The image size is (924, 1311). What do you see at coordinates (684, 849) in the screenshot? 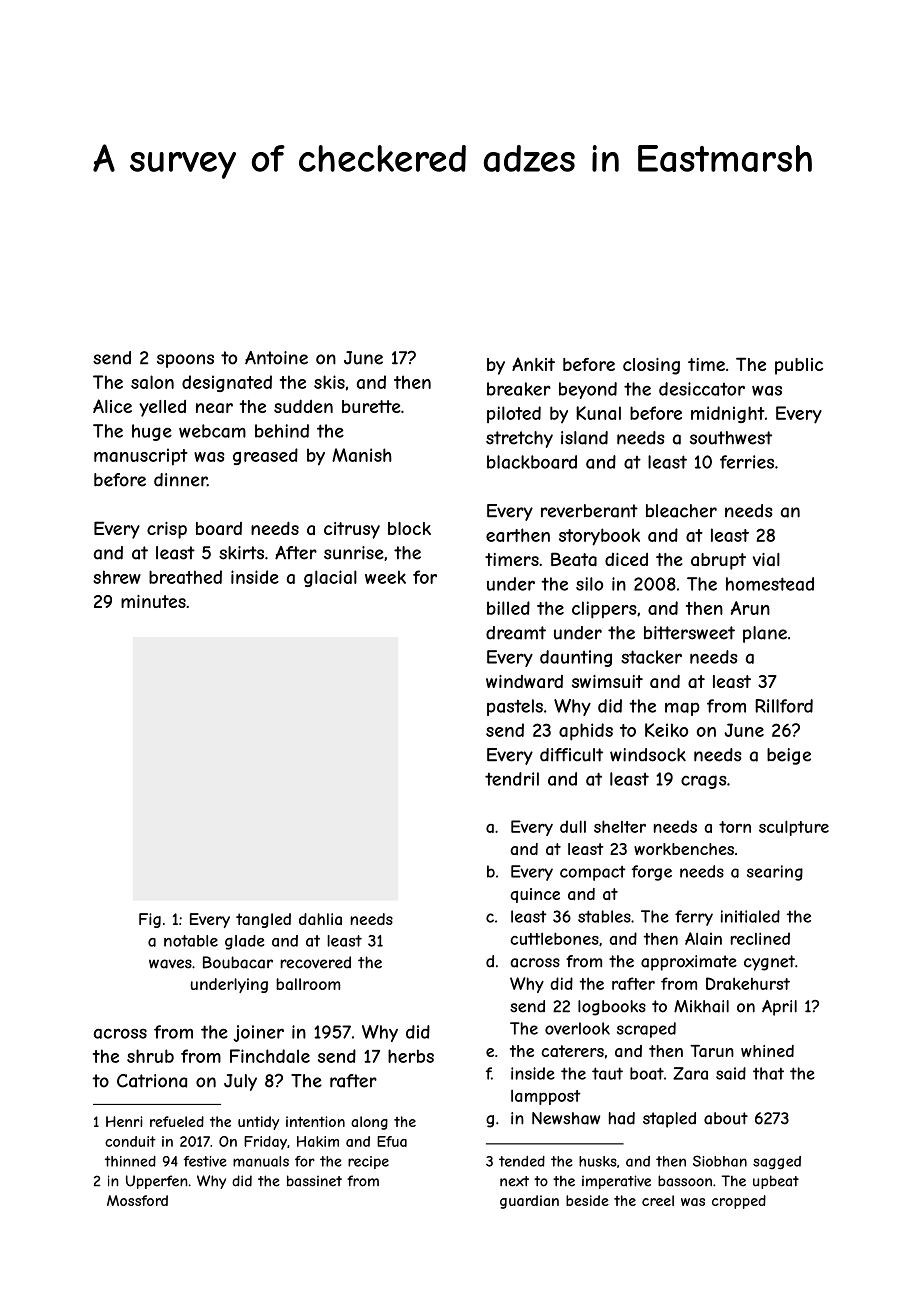
I see `workbenches` at bounding box center [684, 849].
